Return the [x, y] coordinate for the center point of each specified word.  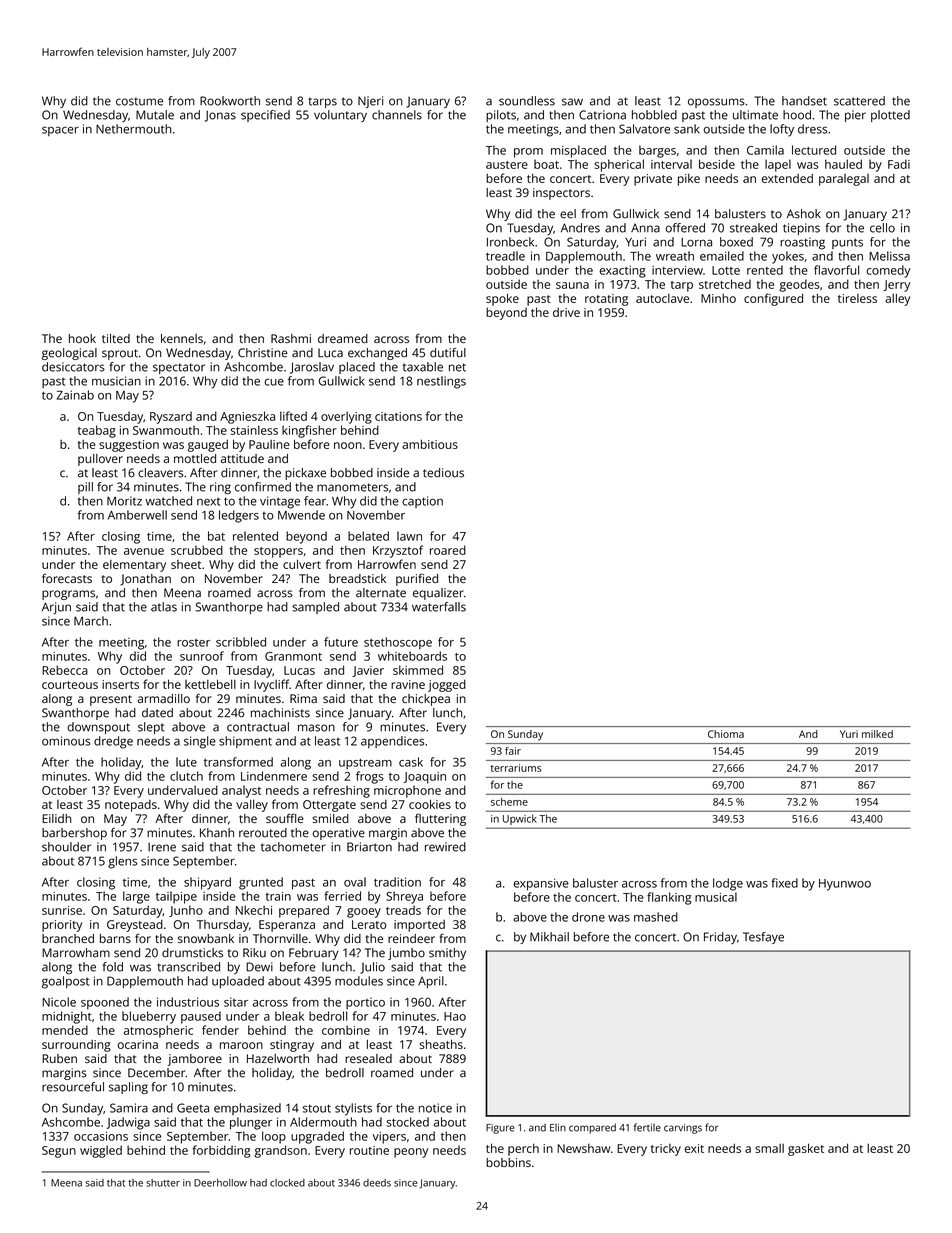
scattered [859, 101]
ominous [66, 741]
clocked [287, 1183]
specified [265, 116]
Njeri [370, 102]
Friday [720, 938]
